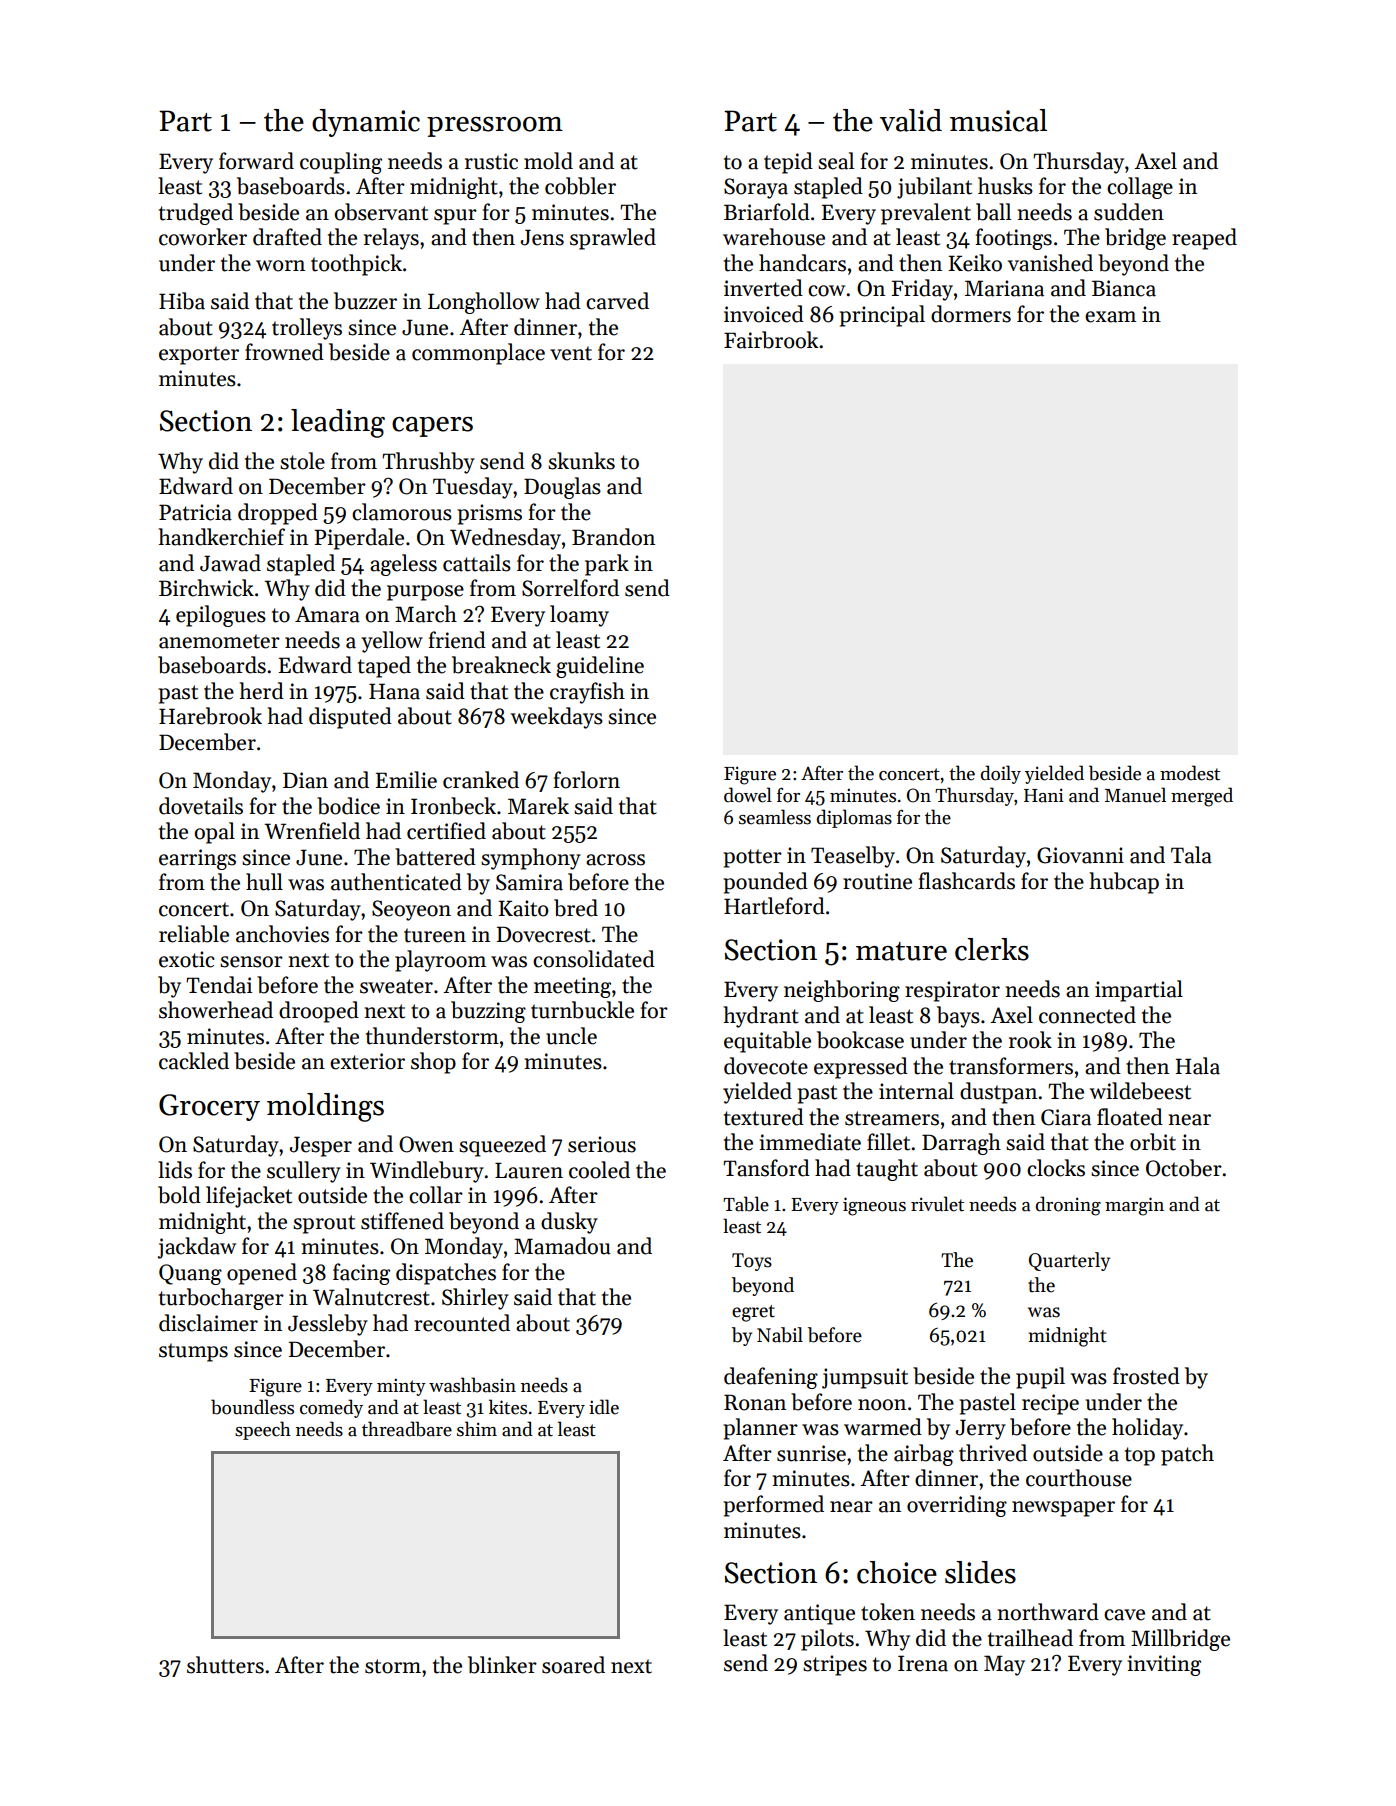 This document has height=1806, width=1396. Describe the element at coordinates (502, 1665) in the document. I see `blinker` at that location.
